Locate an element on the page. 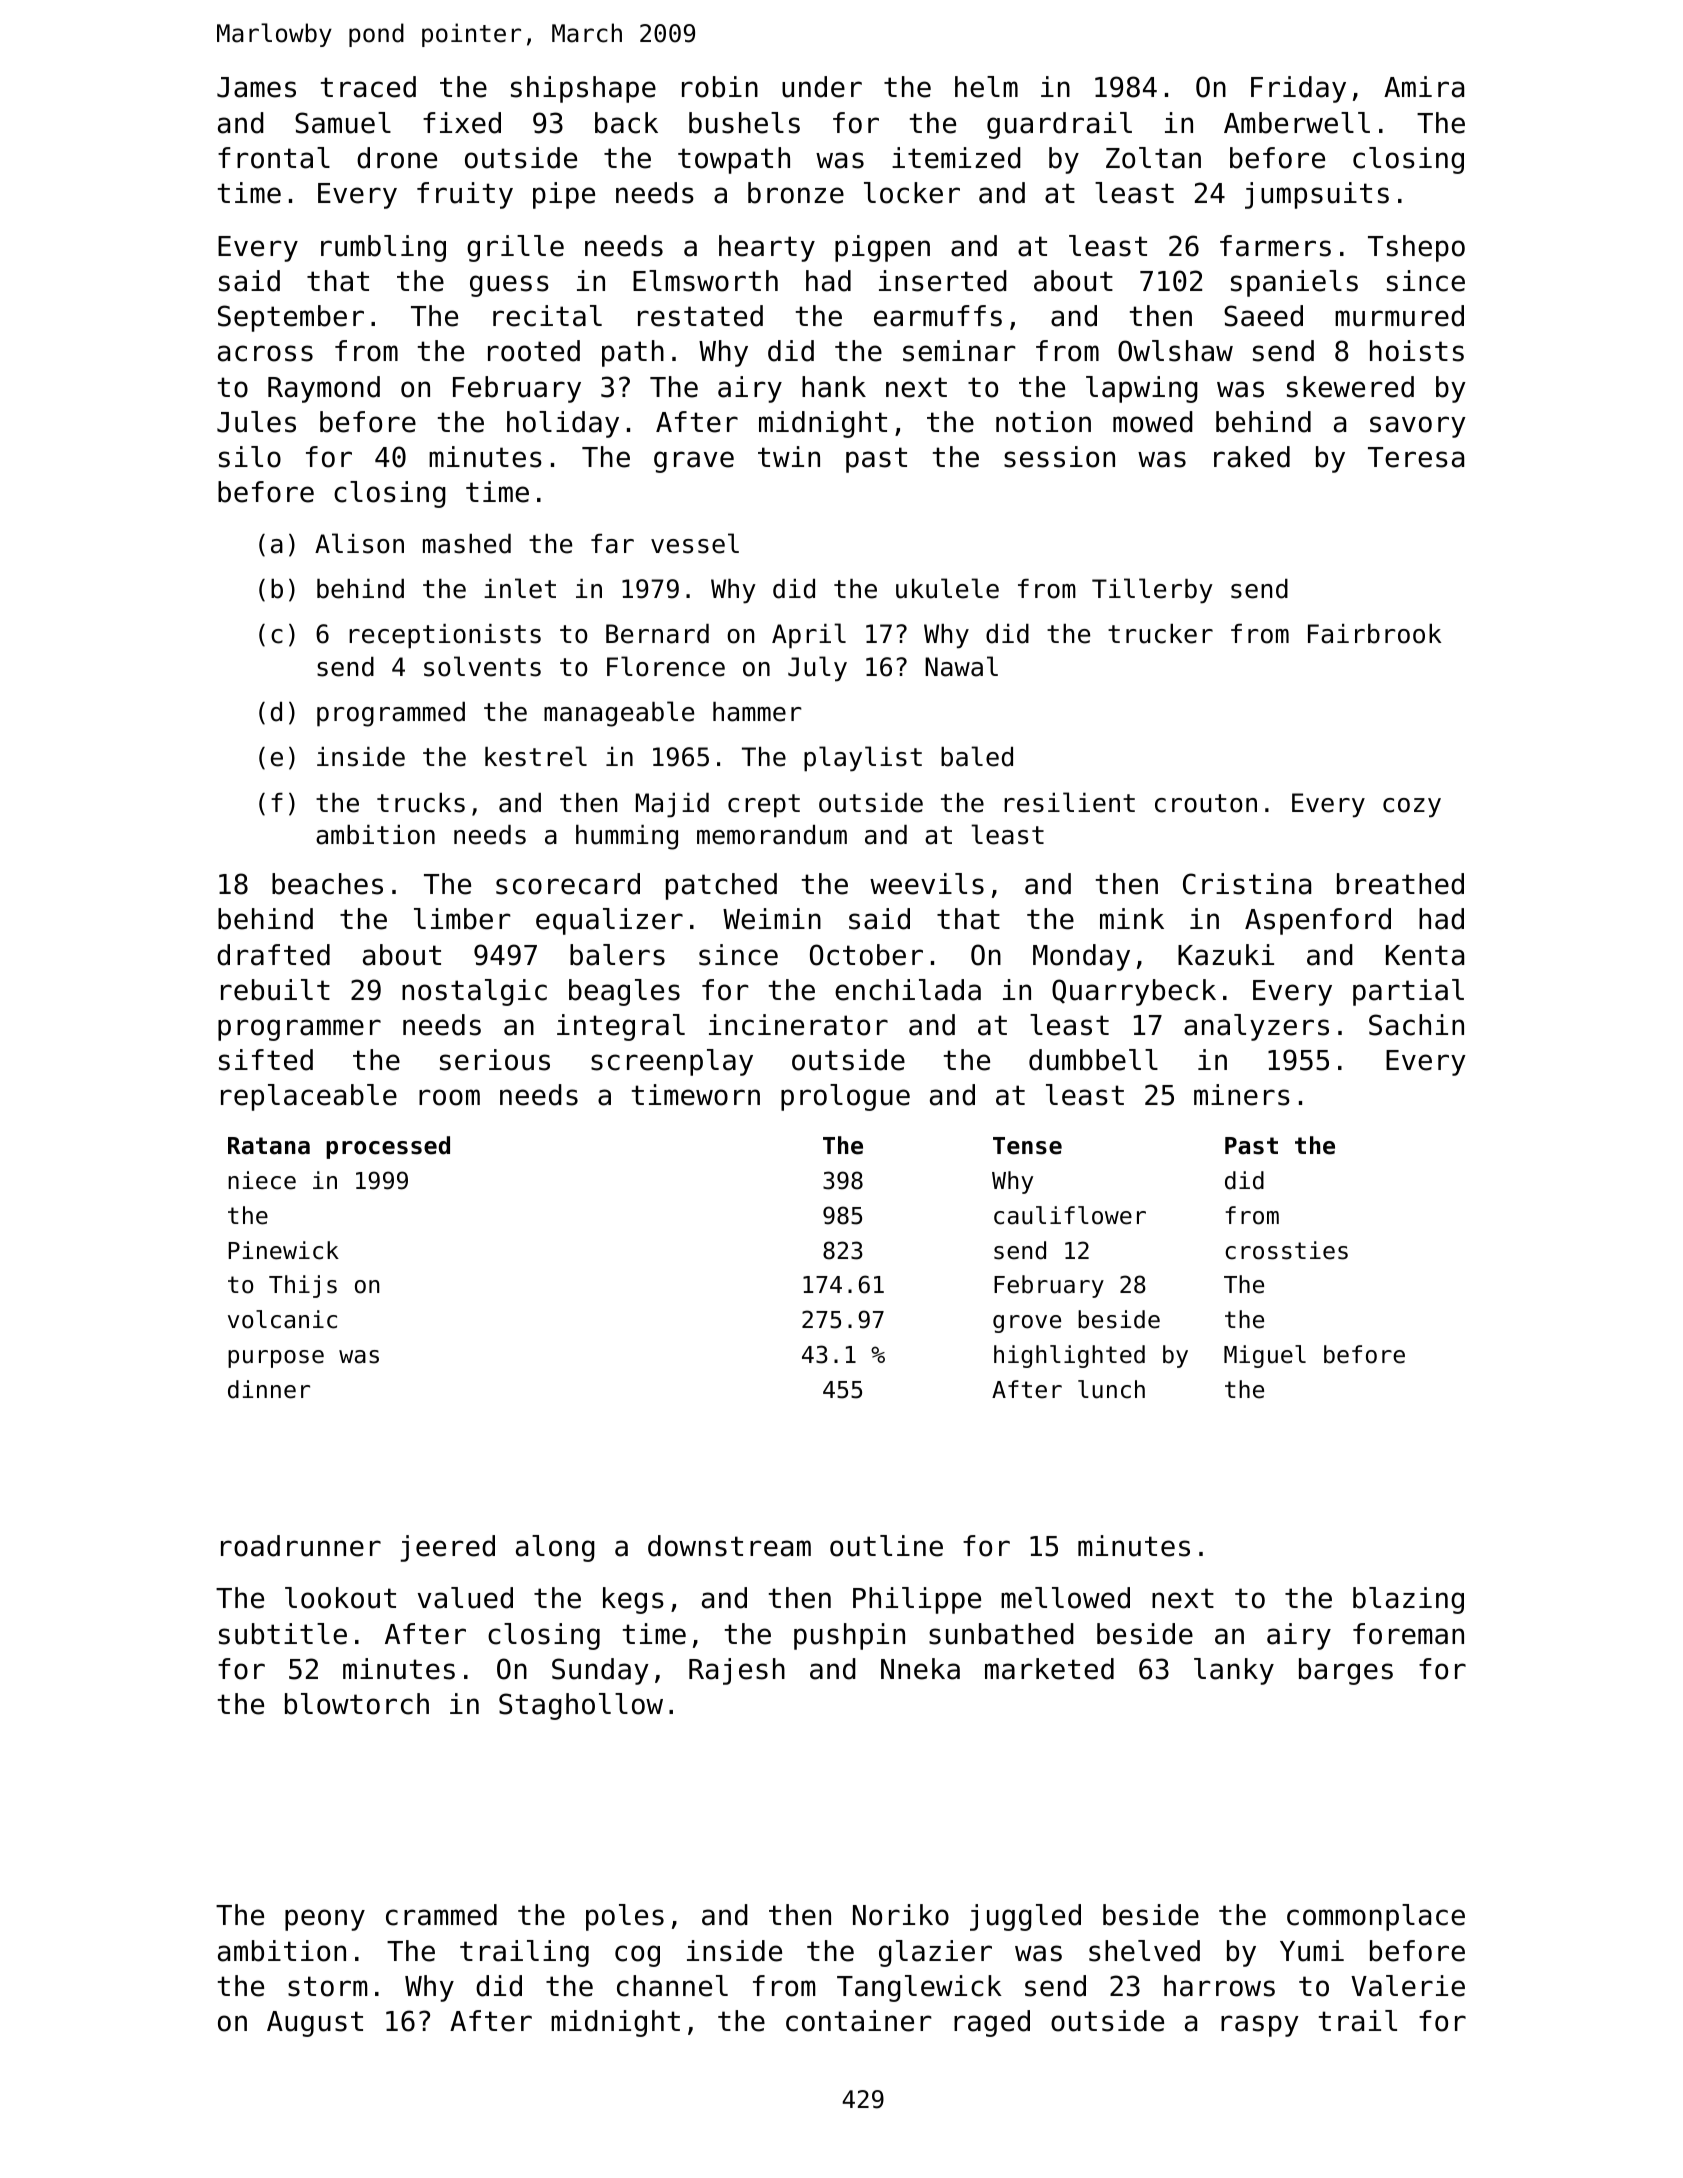 Image resolution: width=1683 pixels, height=2178 pixels. pigpen is located at coordinates (882, 248).
